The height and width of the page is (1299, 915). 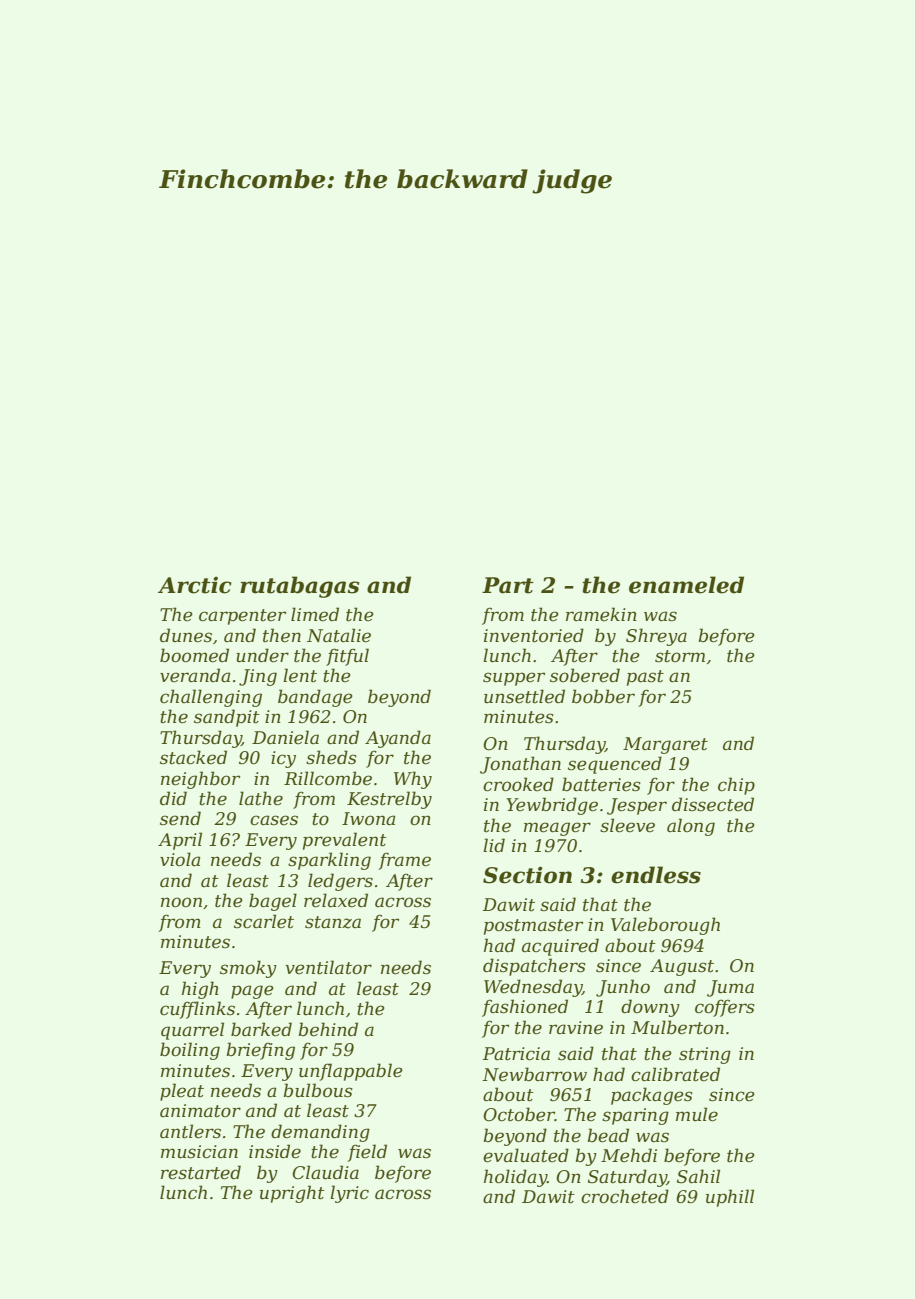 I want to click on demanding, so click(x=320, y=1133).
